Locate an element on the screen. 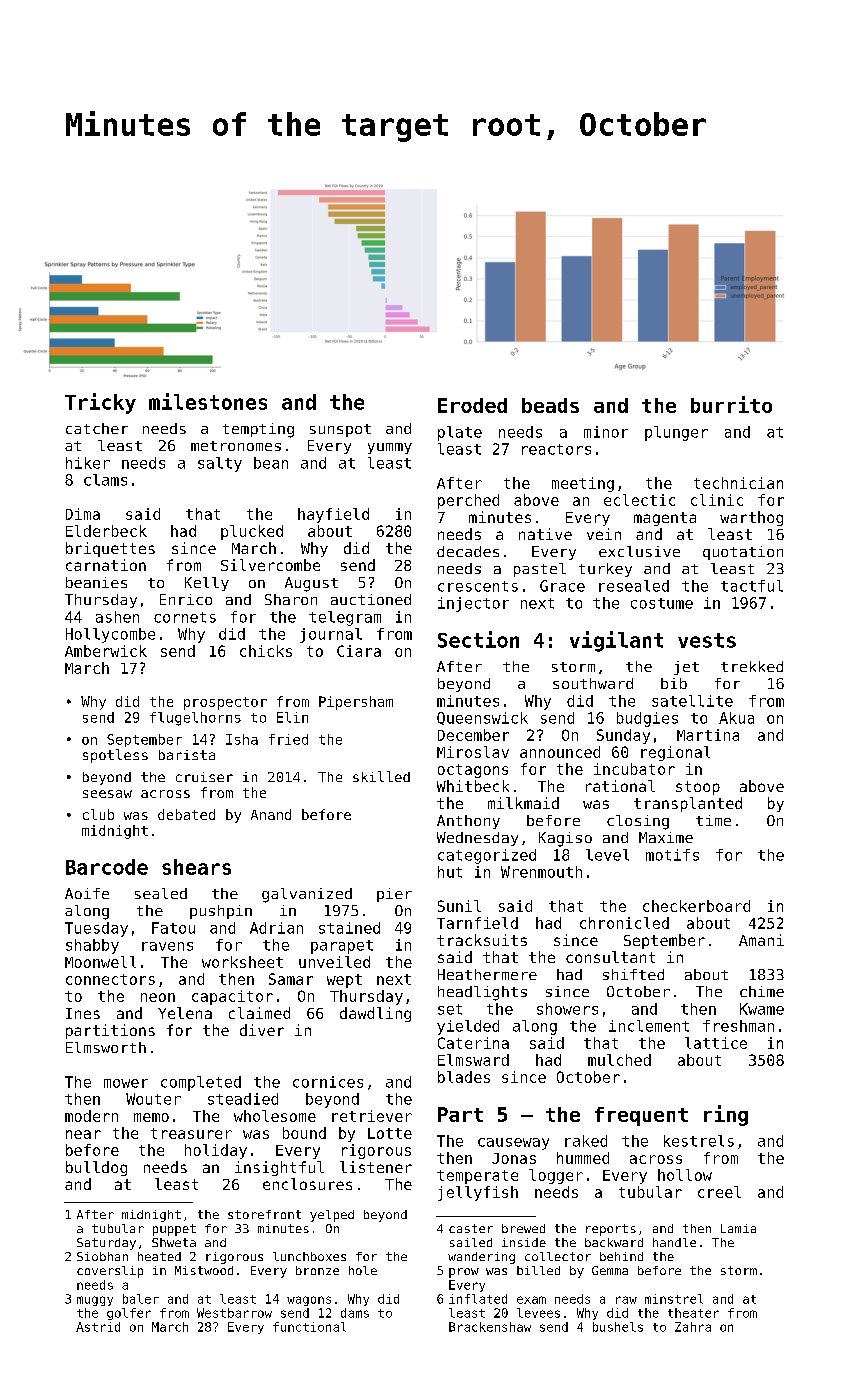  pier is located at coordinates (394, 895).
